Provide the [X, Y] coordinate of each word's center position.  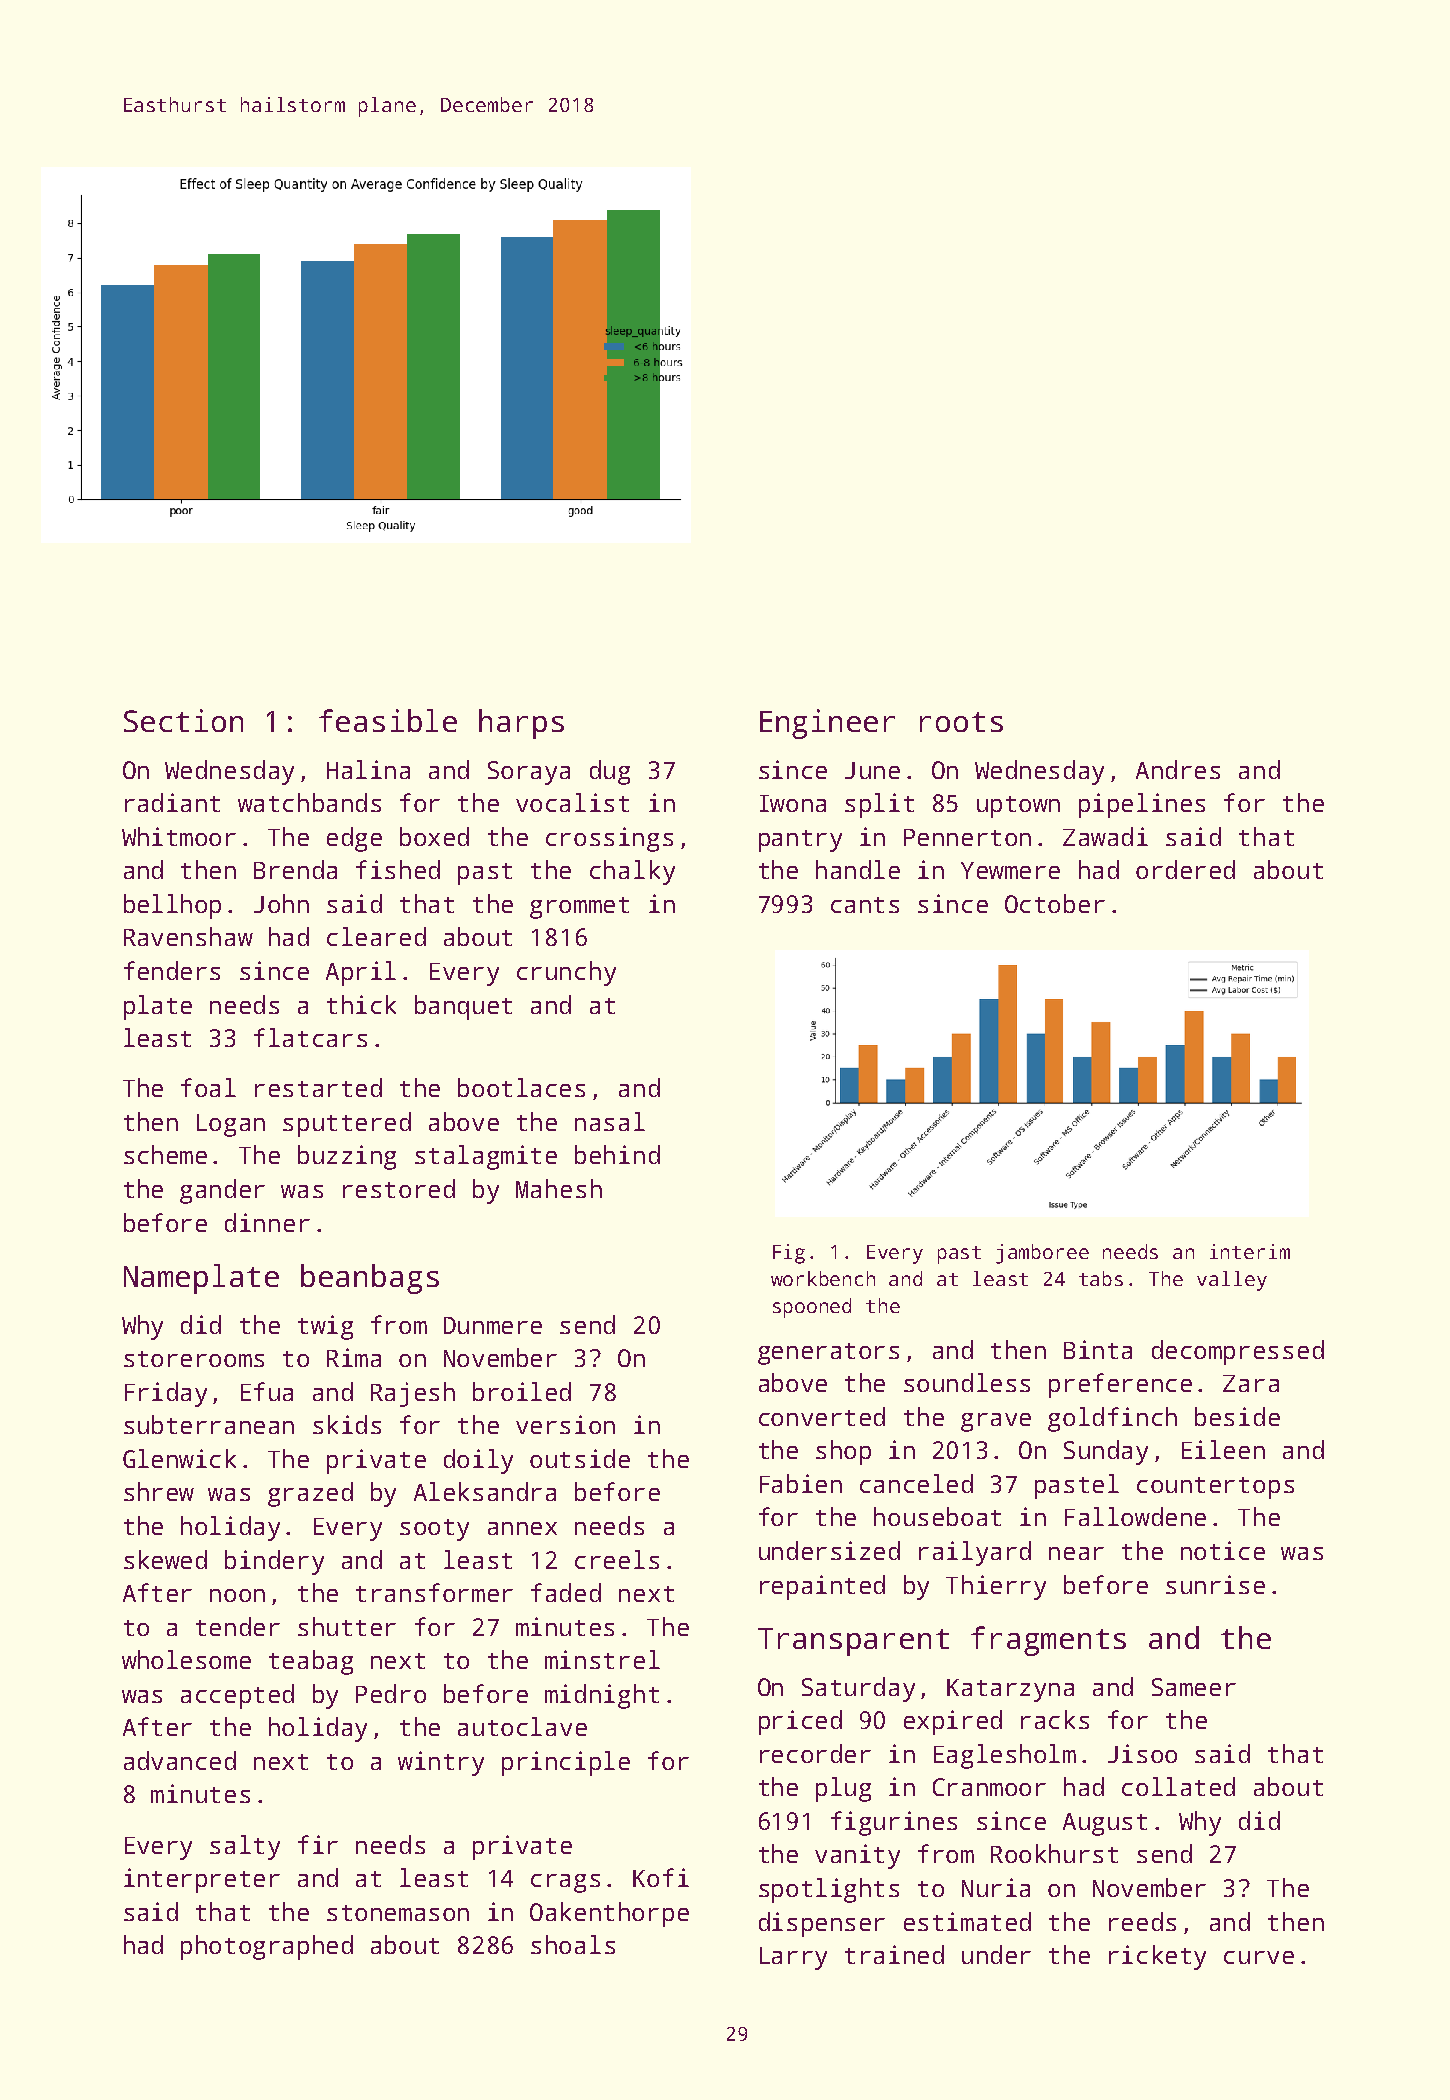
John [281, 903]
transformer [434, 1592]
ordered [1185, 869]
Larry [793, 1958]
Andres [1178, 769]
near [1076, 1553]
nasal [610, 1121]
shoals [573, 1944]
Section [183, 720]
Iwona [793, 803]
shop [843, 1452]
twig [325, 1327]
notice [1223, 1550]
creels [617, 1559]
